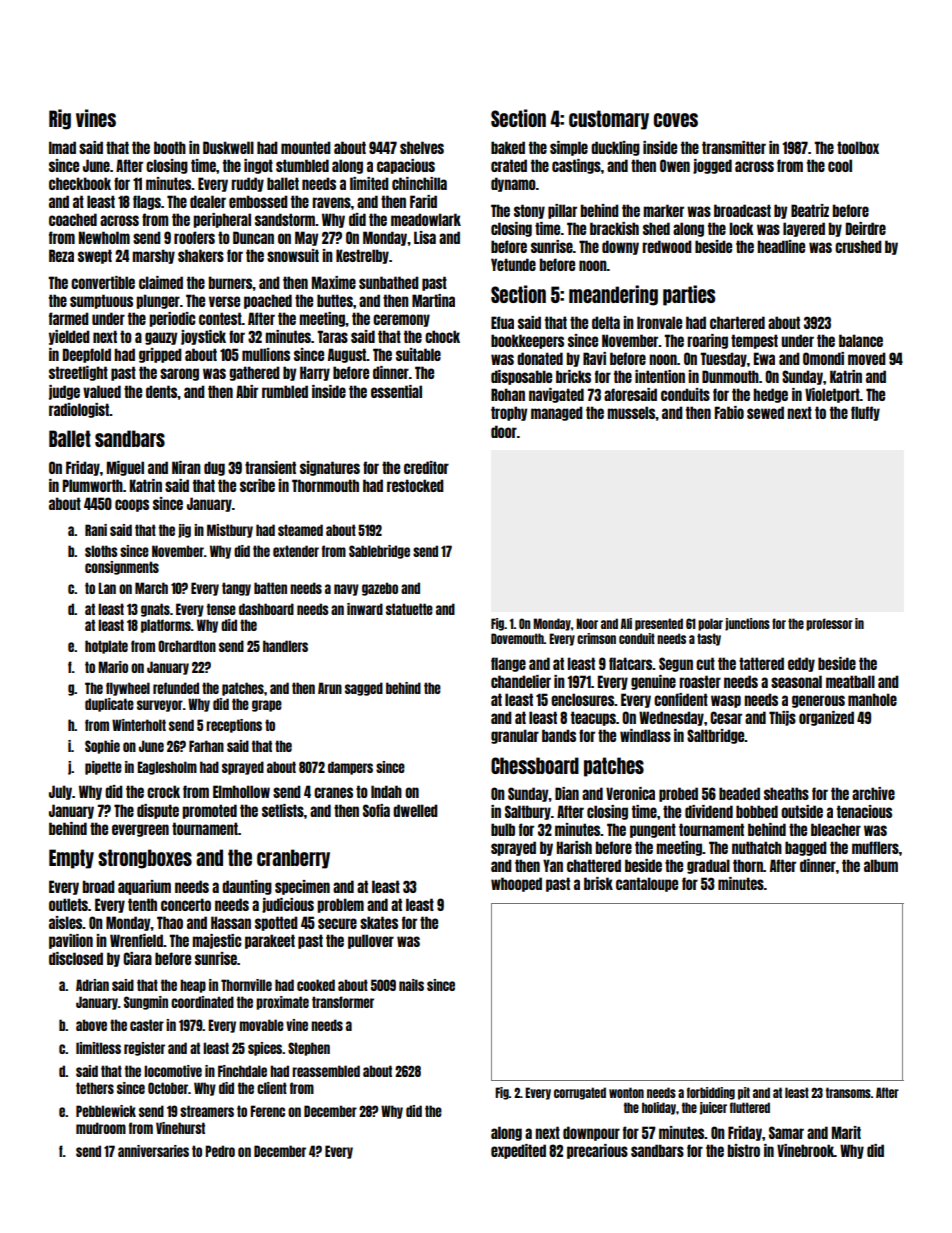 The height and width of the document is (1233, 952). Describe the element at coordinates (60, 119) in the document. I see `Rig` at that location.
